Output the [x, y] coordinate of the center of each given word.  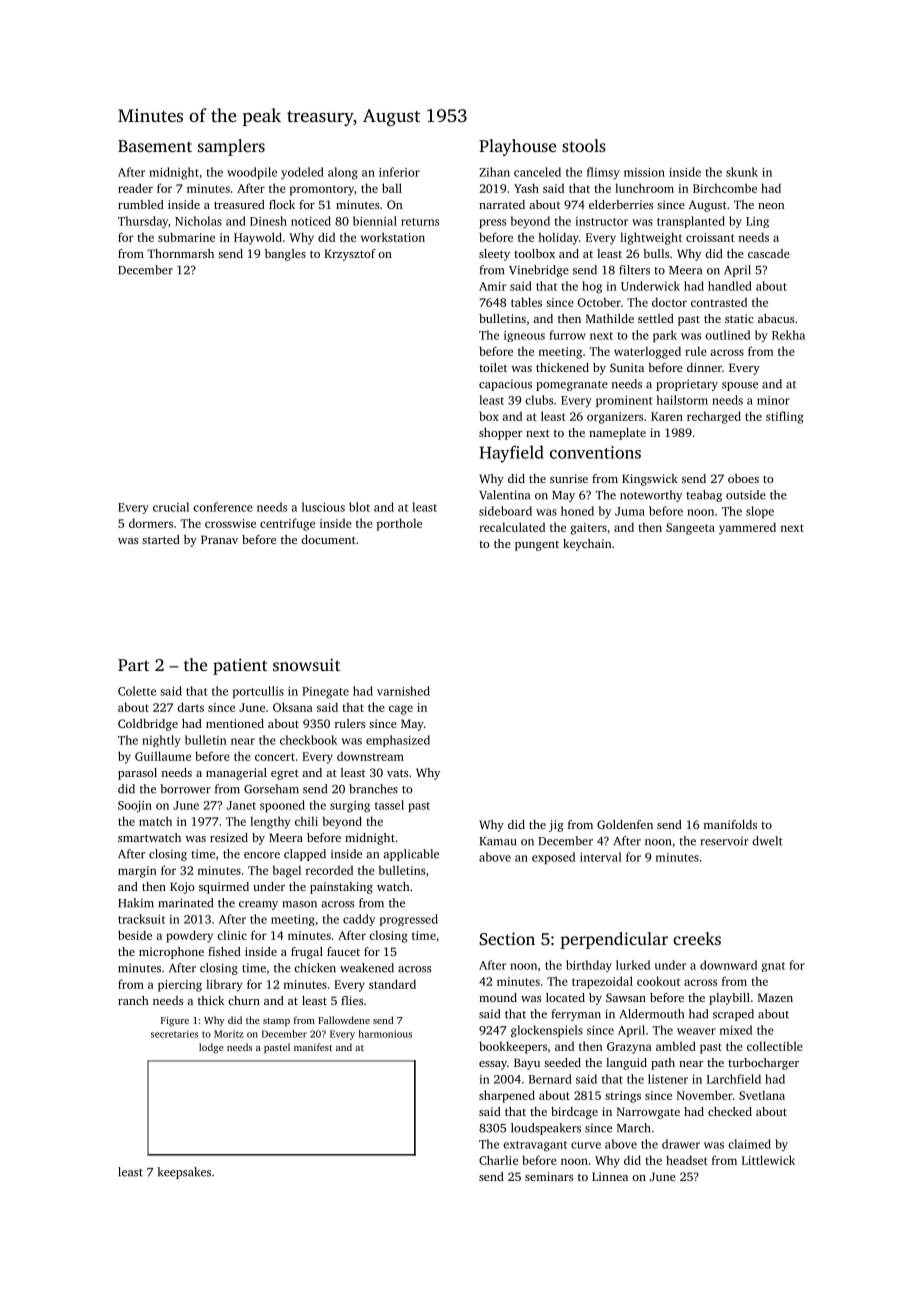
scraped [733, 1015]
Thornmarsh [180, 253]
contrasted [719, 302]
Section [507, 938]
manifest [313, 1047]
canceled [537, 172]
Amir [492, 286]
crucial [171, 507]
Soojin [135, 807]
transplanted [691, 222]
